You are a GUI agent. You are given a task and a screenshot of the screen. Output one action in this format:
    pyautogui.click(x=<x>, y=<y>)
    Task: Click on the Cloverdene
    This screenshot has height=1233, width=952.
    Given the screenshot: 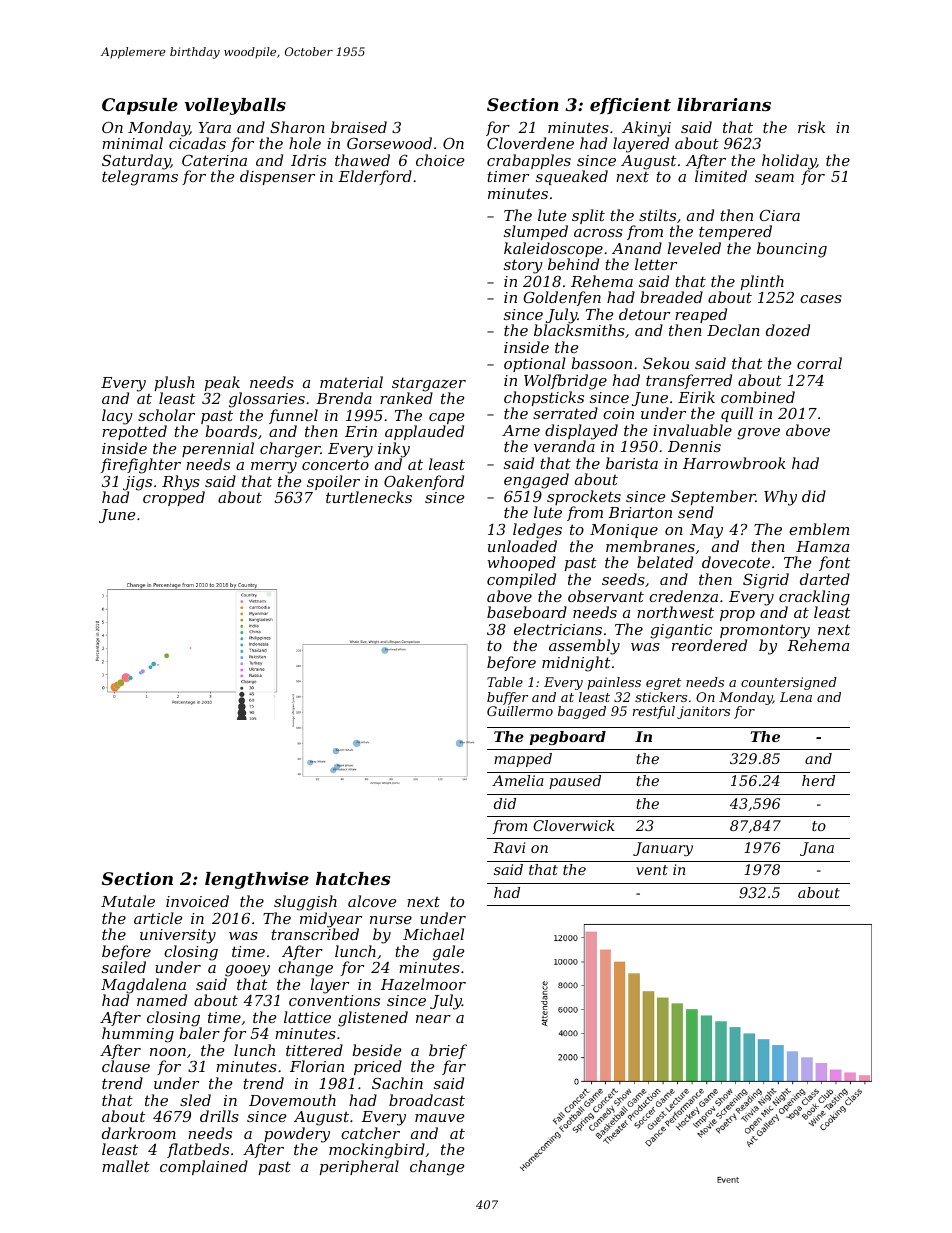 What is the action you would take?
    pyautogui.click(x=530, y=143)
